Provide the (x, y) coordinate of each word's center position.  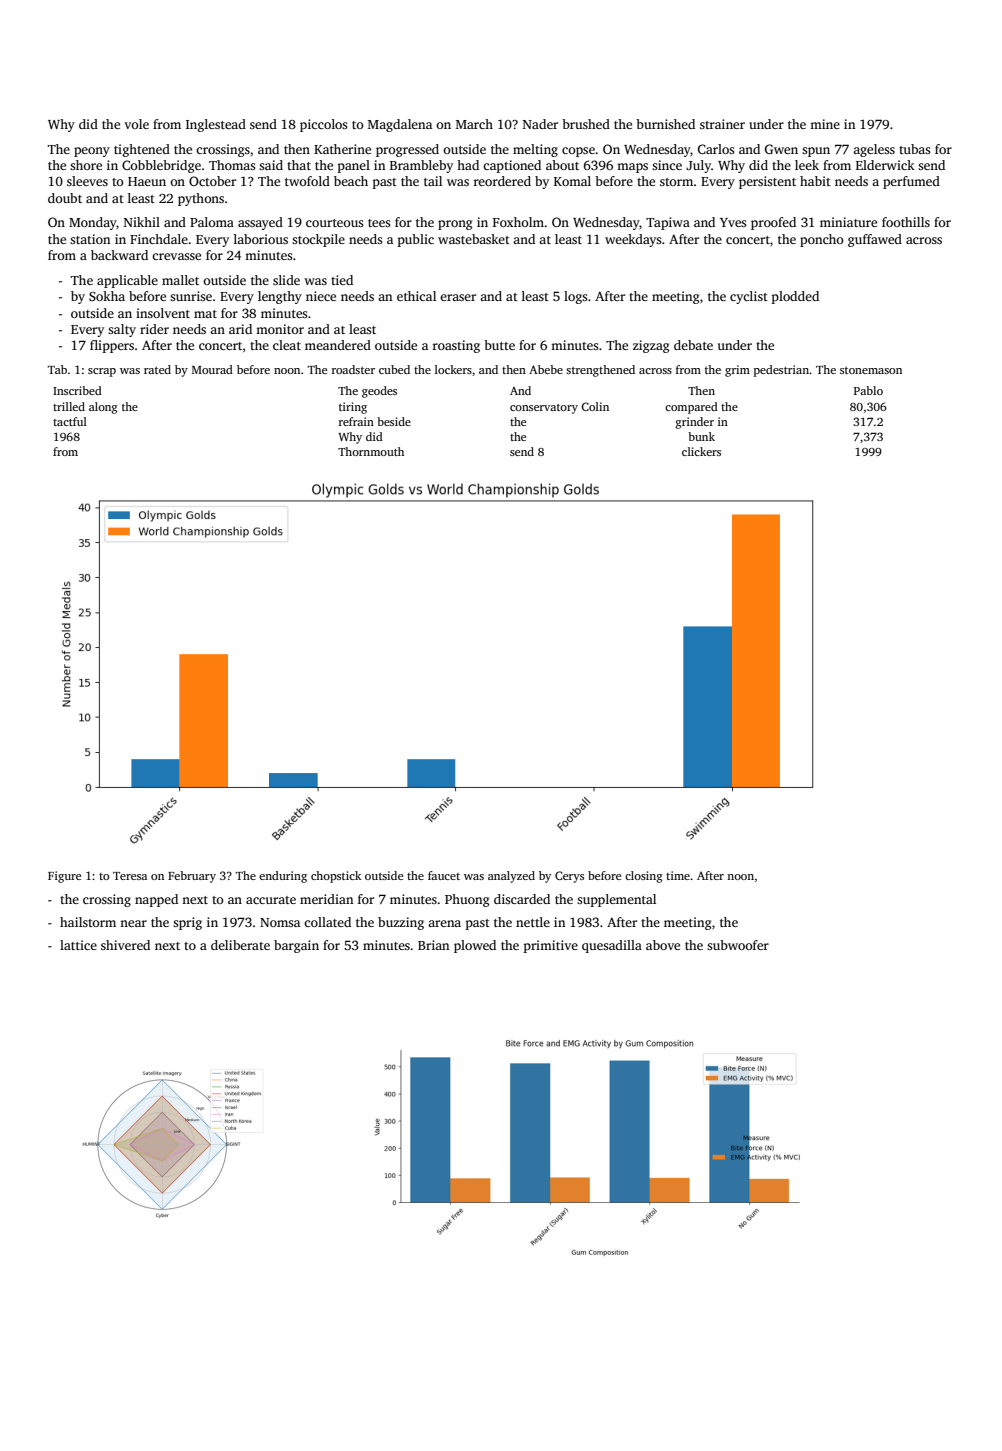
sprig (187, 923)
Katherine (342, 149)
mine (825, 124)
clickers (701, 451)
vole (136, 124)
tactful (70, 421)
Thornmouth (371, 451)
